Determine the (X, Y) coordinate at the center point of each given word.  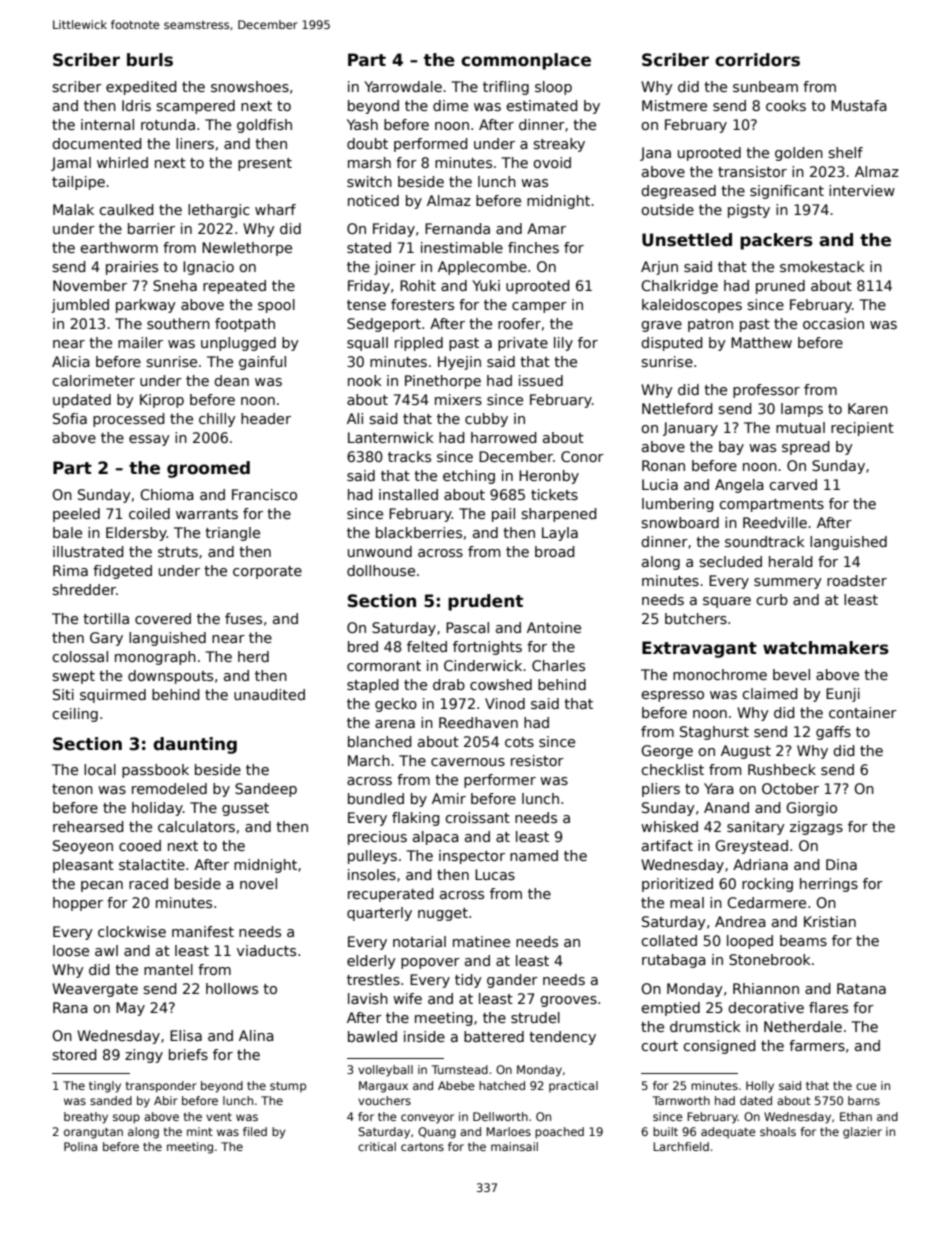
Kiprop (162, 401)
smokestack (822, 266)
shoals (778, 1131)
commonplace (526, 61)
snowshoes (250, 86)
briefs (188, 1054)
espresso (672, 696)
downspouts (170, 677)
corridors (757, 60)
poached (559, 1133)
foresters (422, 304)
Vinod (505, 703)
